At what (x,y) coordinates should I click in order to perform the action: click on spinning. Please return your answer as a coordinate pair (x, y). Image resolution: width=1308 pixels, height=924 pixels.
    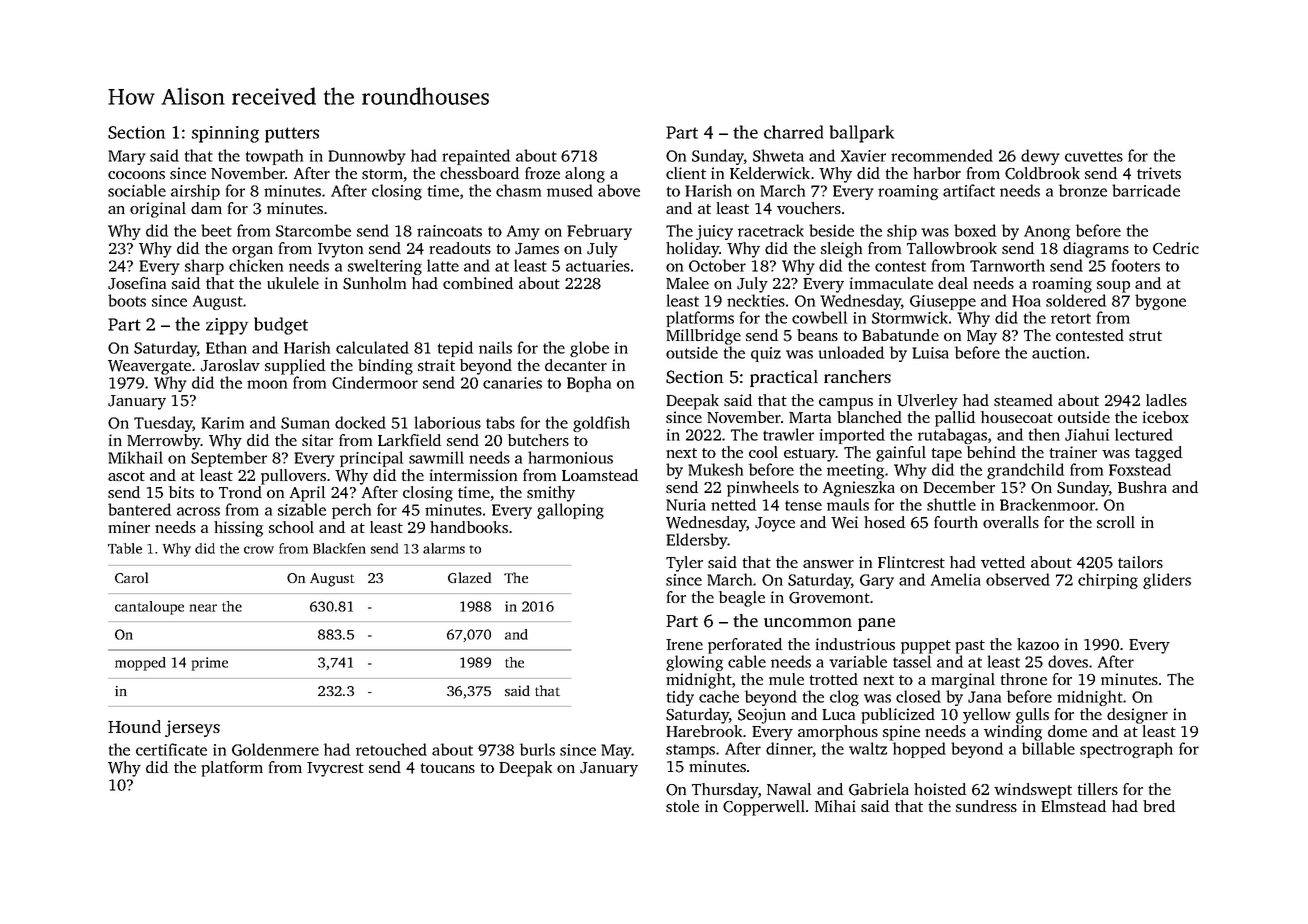
    Looking at the image, I should click on (225, 134).
